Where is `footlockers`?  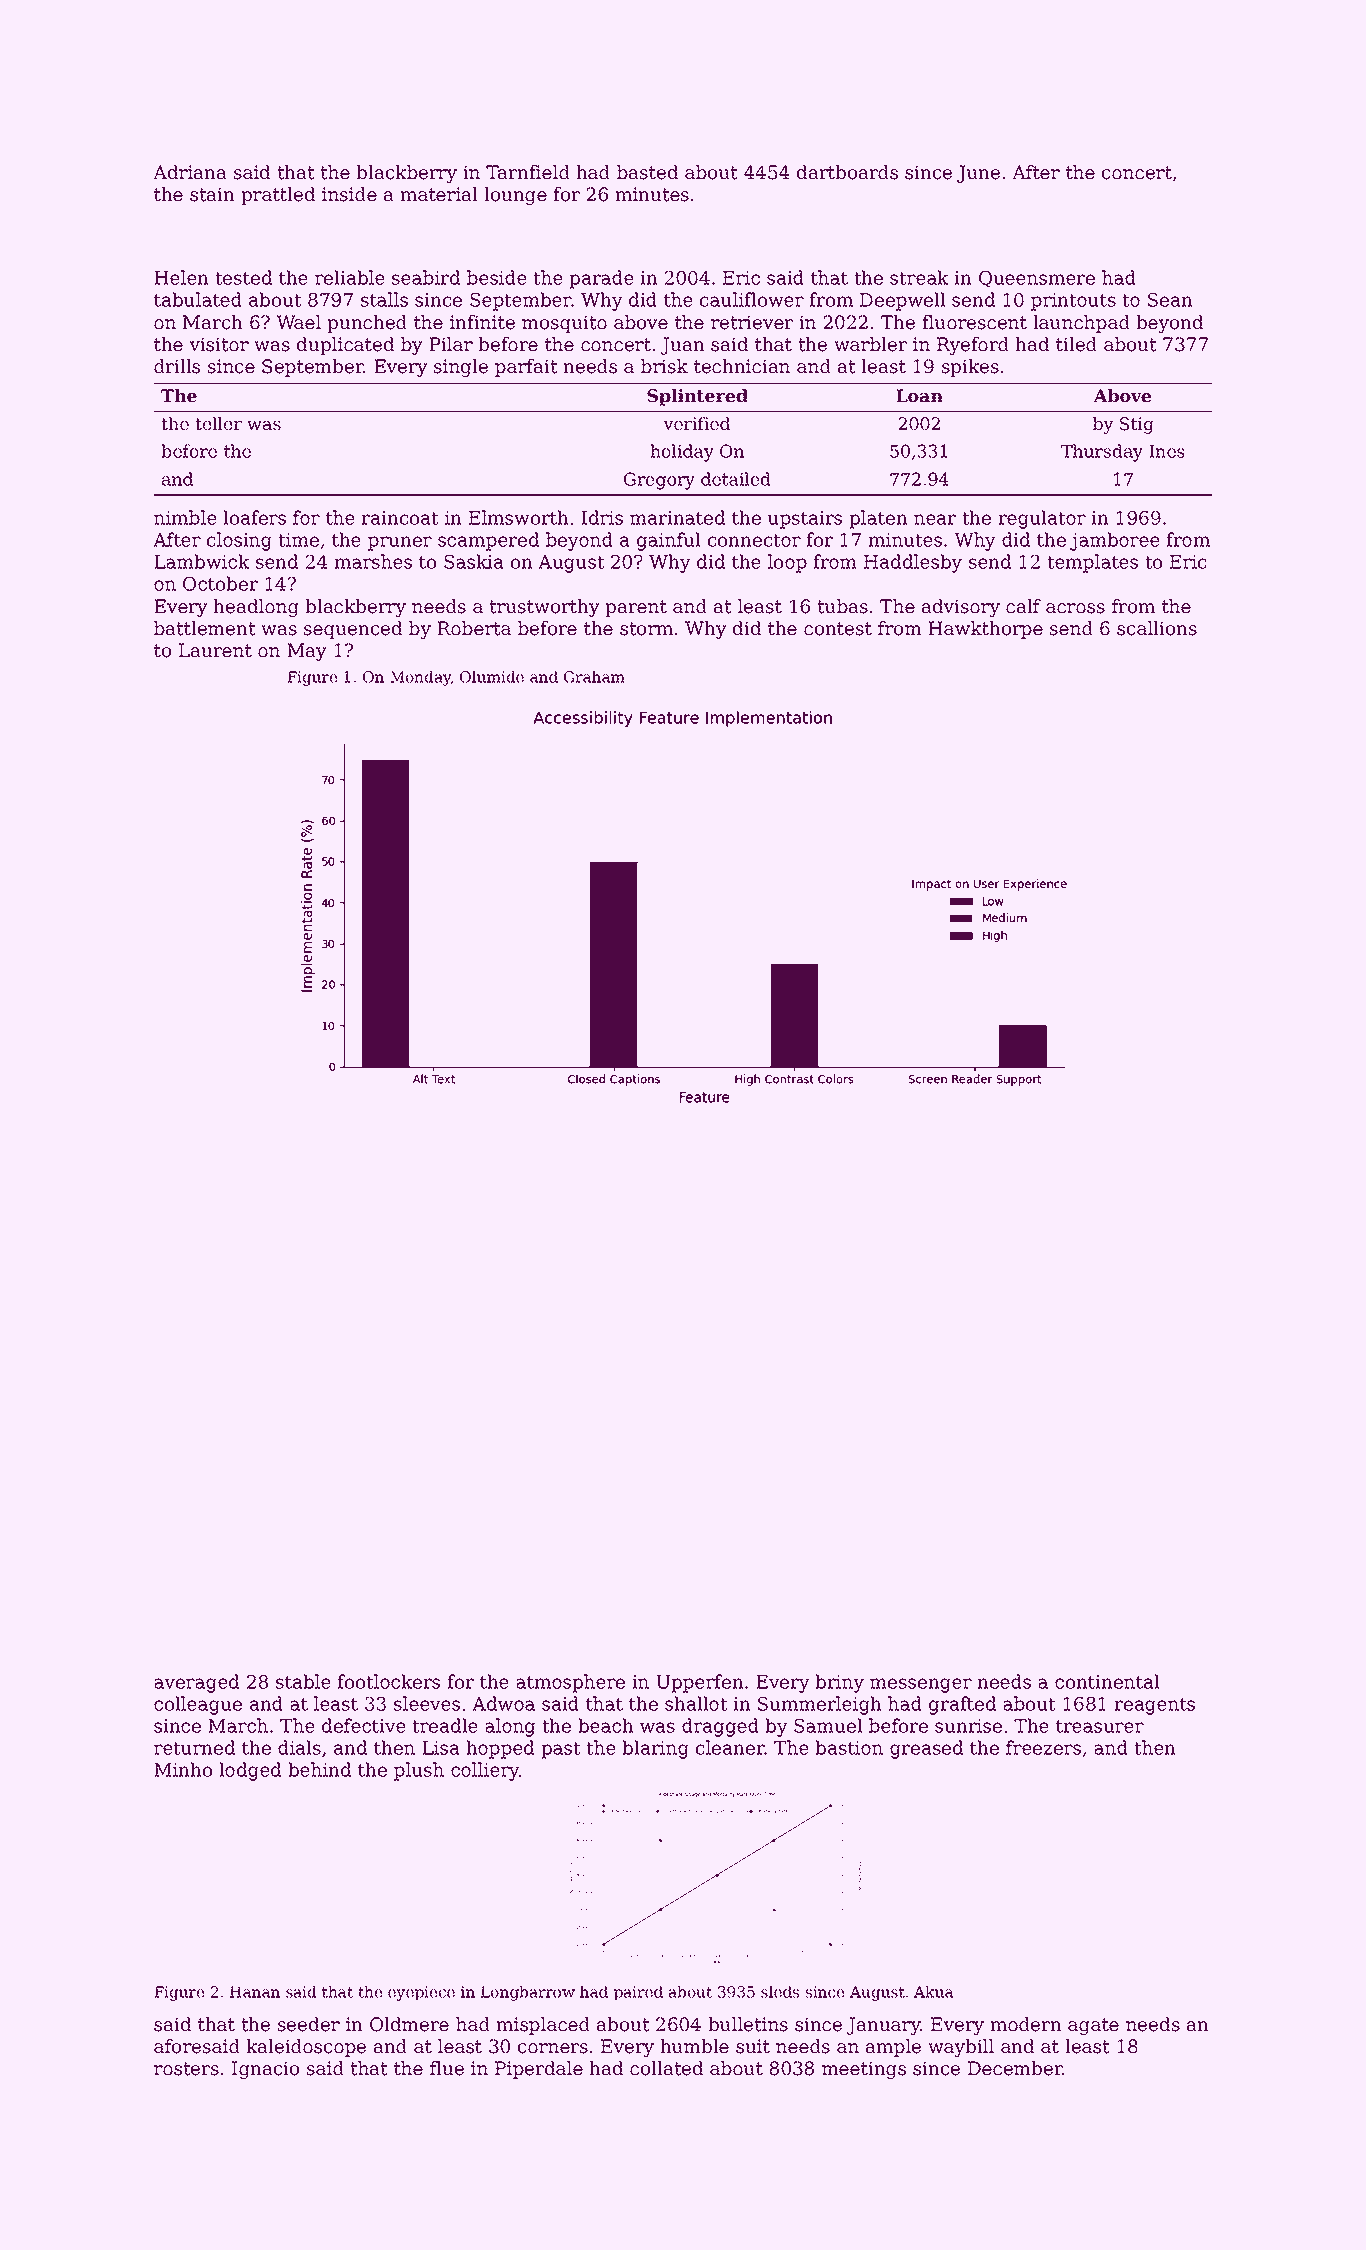 footlockers is located at coordinates (388, 1681).
